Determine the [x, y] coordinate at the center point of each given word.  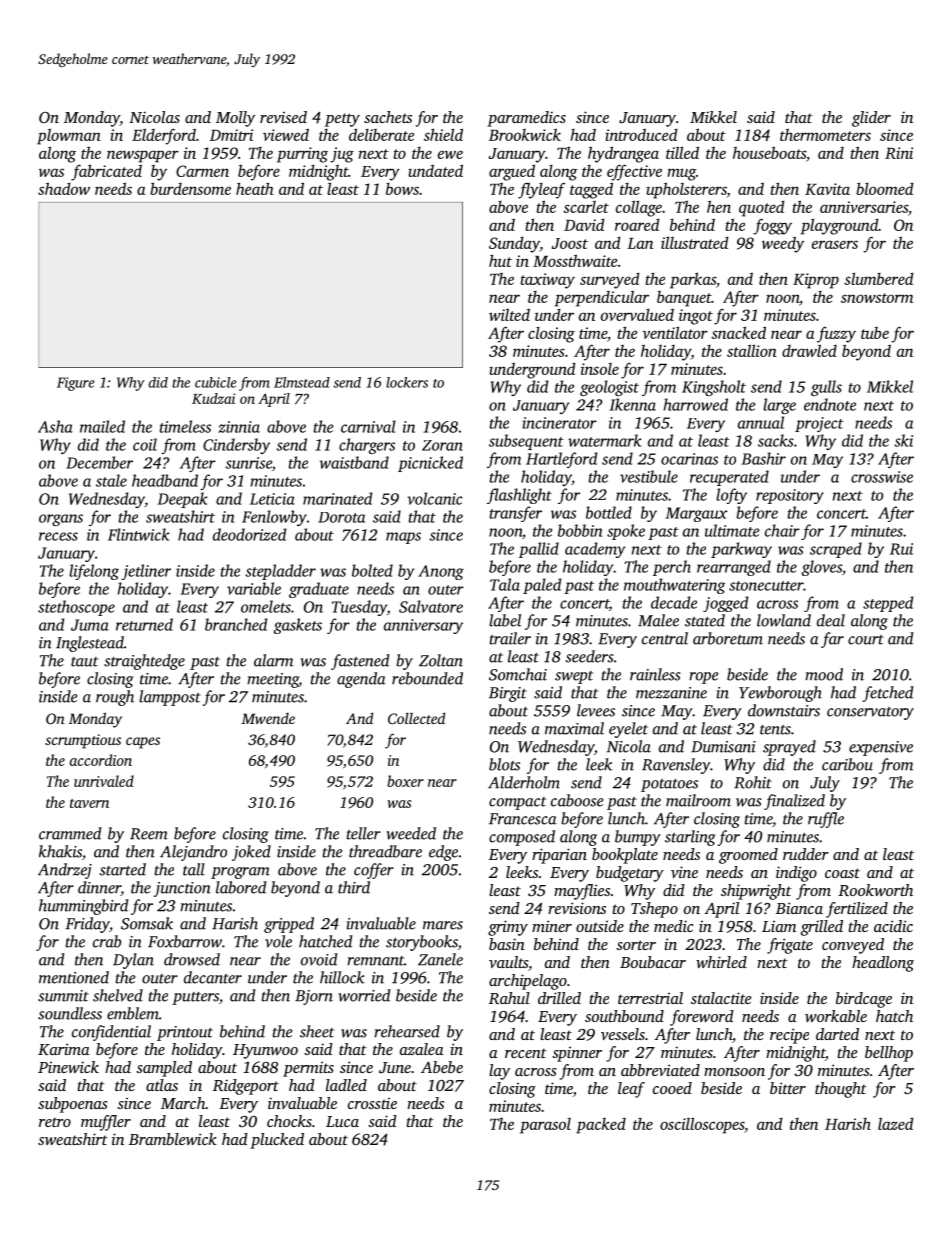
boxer [405, 781]
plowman [69, 136]
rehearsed [407, 1031]
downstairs [784, 710]
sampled [164, 1069]
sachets [388, 117]
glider [871, 119]
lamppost [170, 698]
